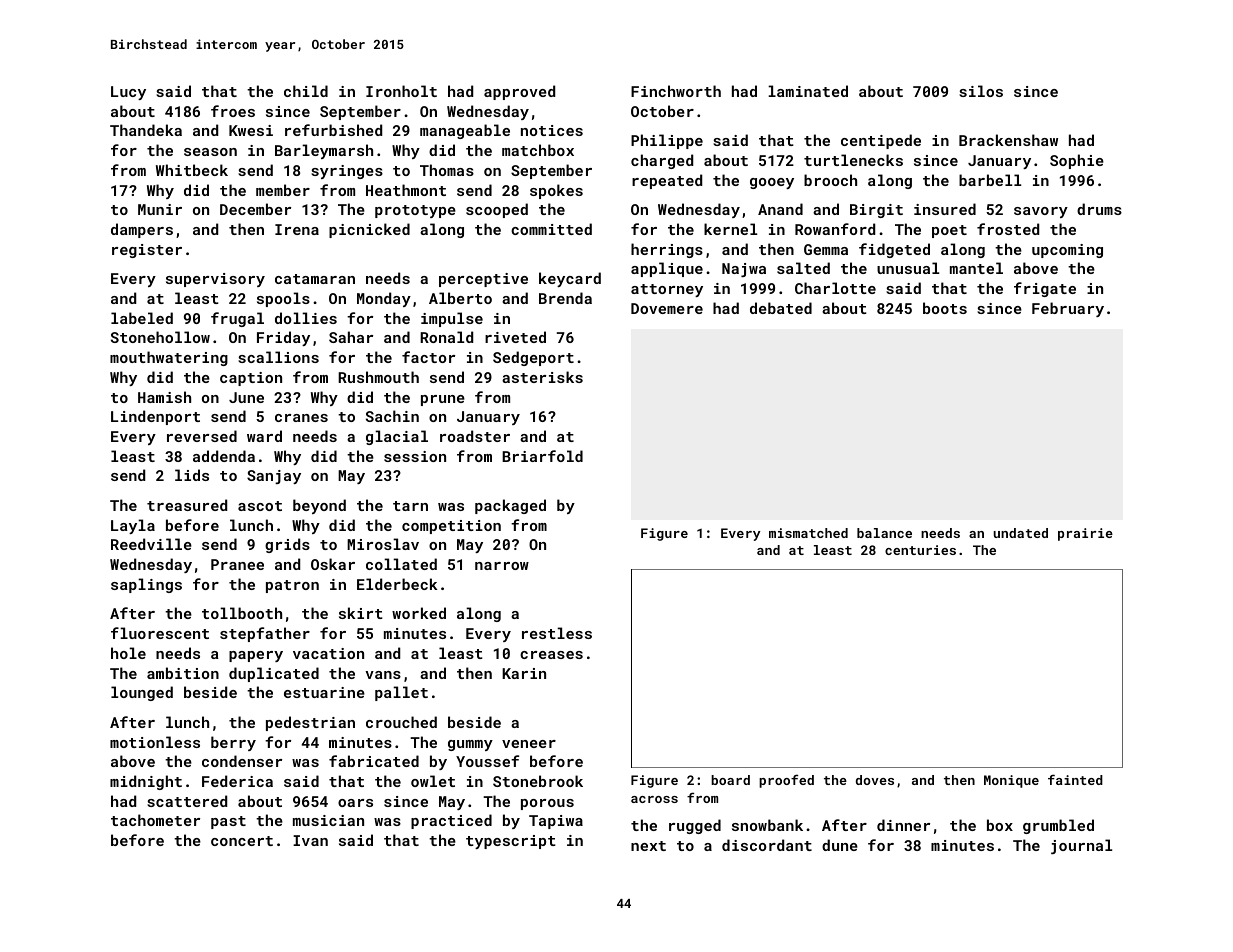 The width and height of the screenshot is (1233, 952). Describe the element at coordinates (945, 308) in the screenshot. I see `boots` at that location.
